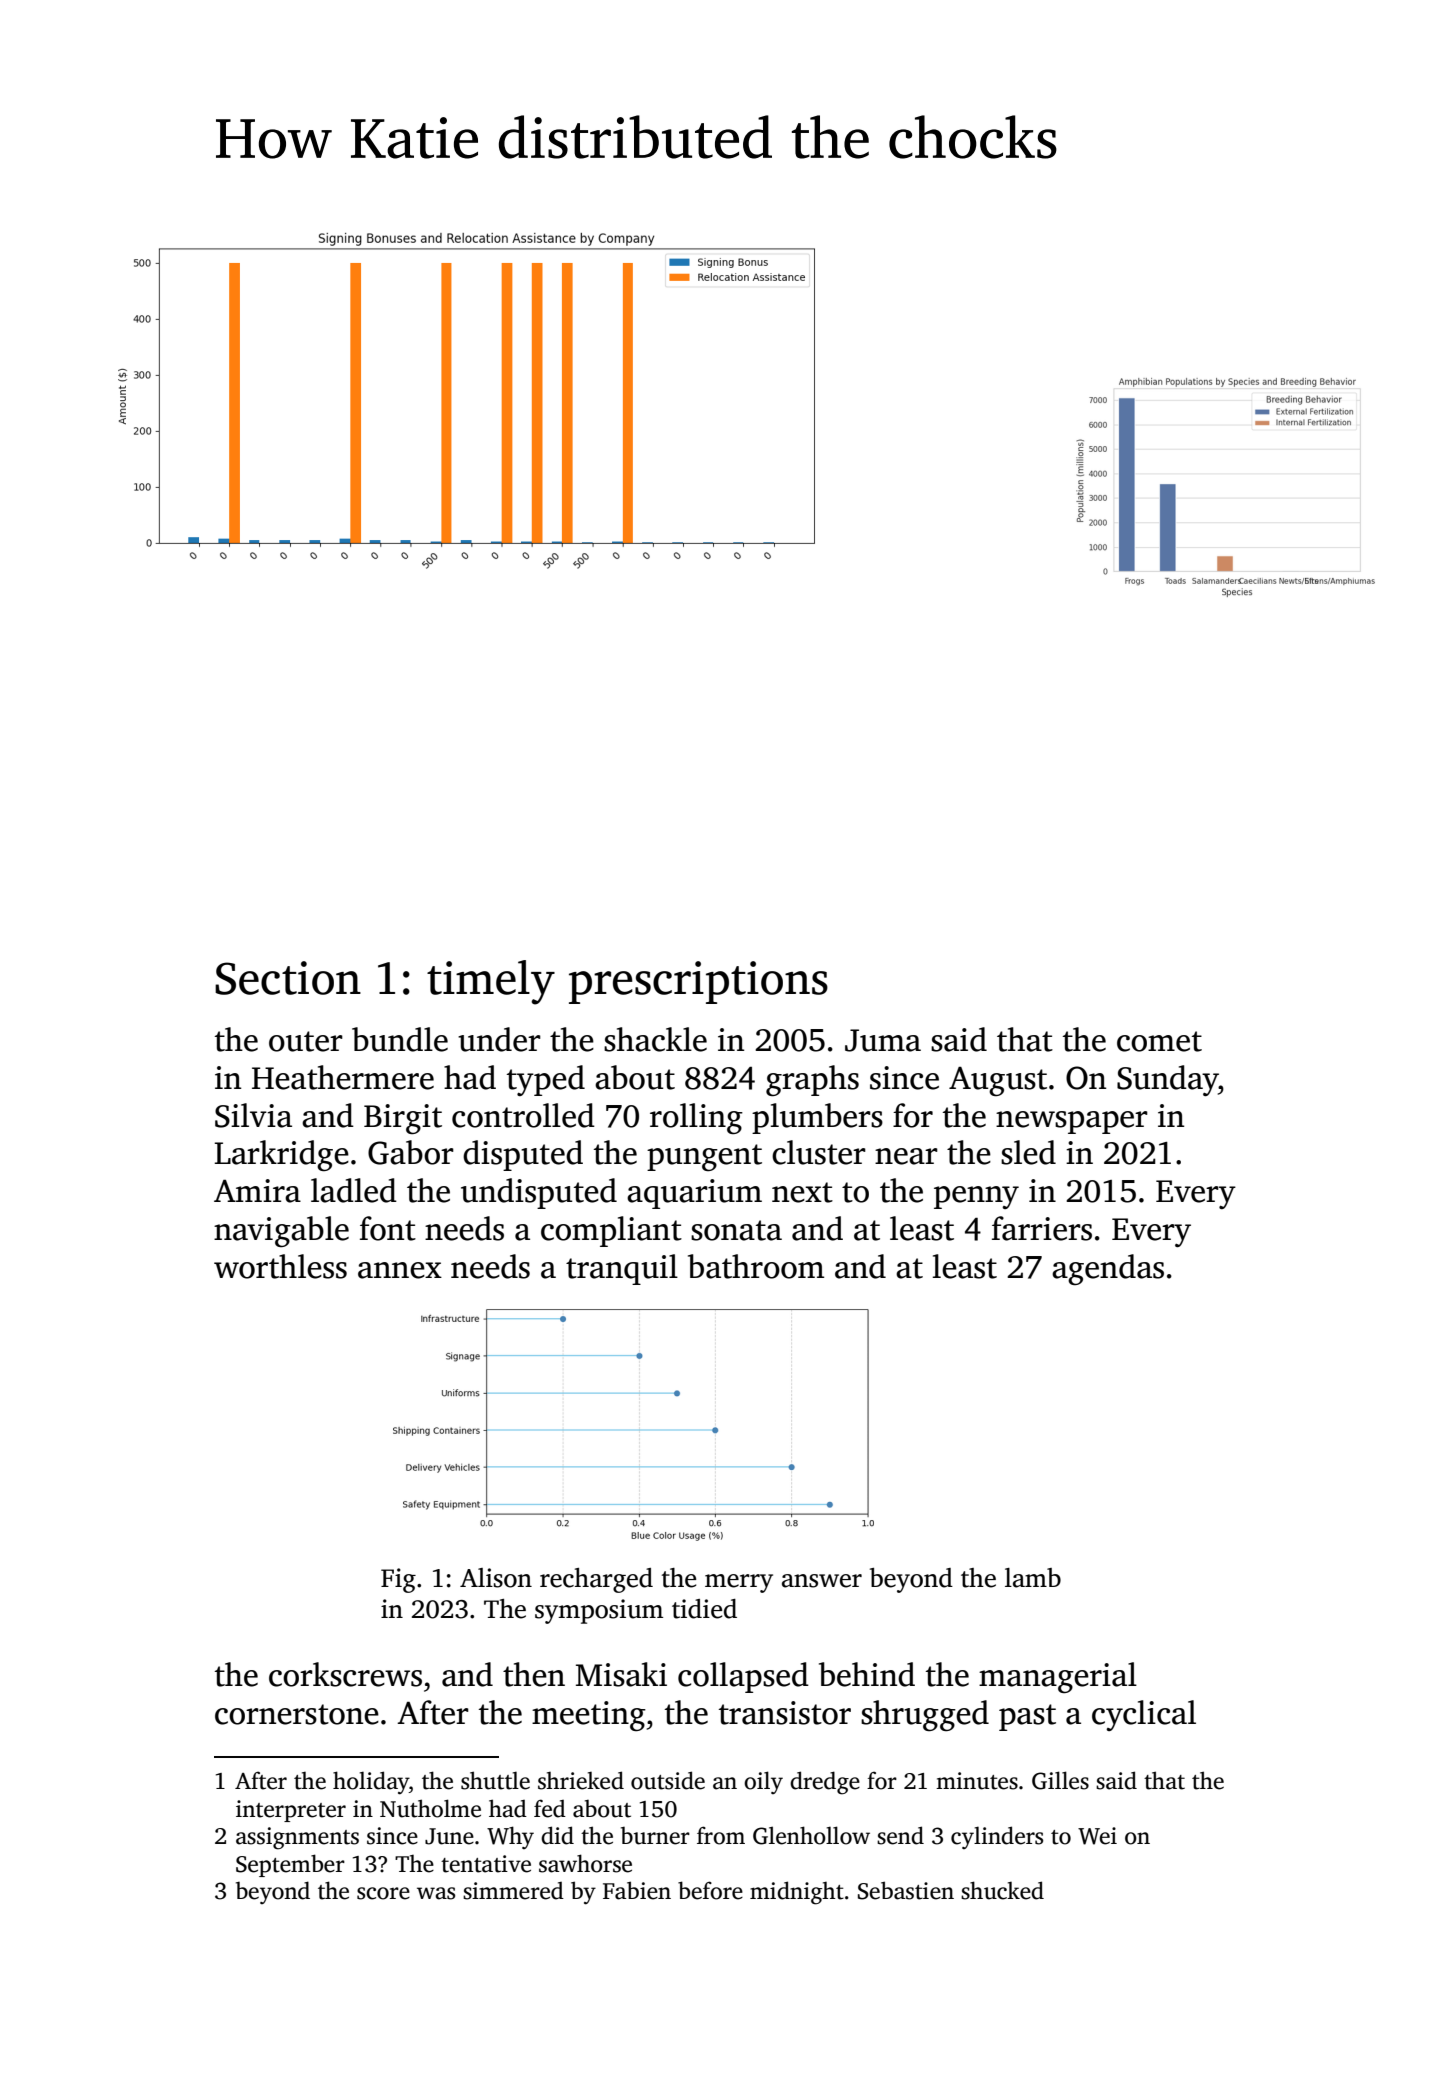 This screenshot has height=2100, width=1450. I want to click on worthless, so click(280, 1266).
